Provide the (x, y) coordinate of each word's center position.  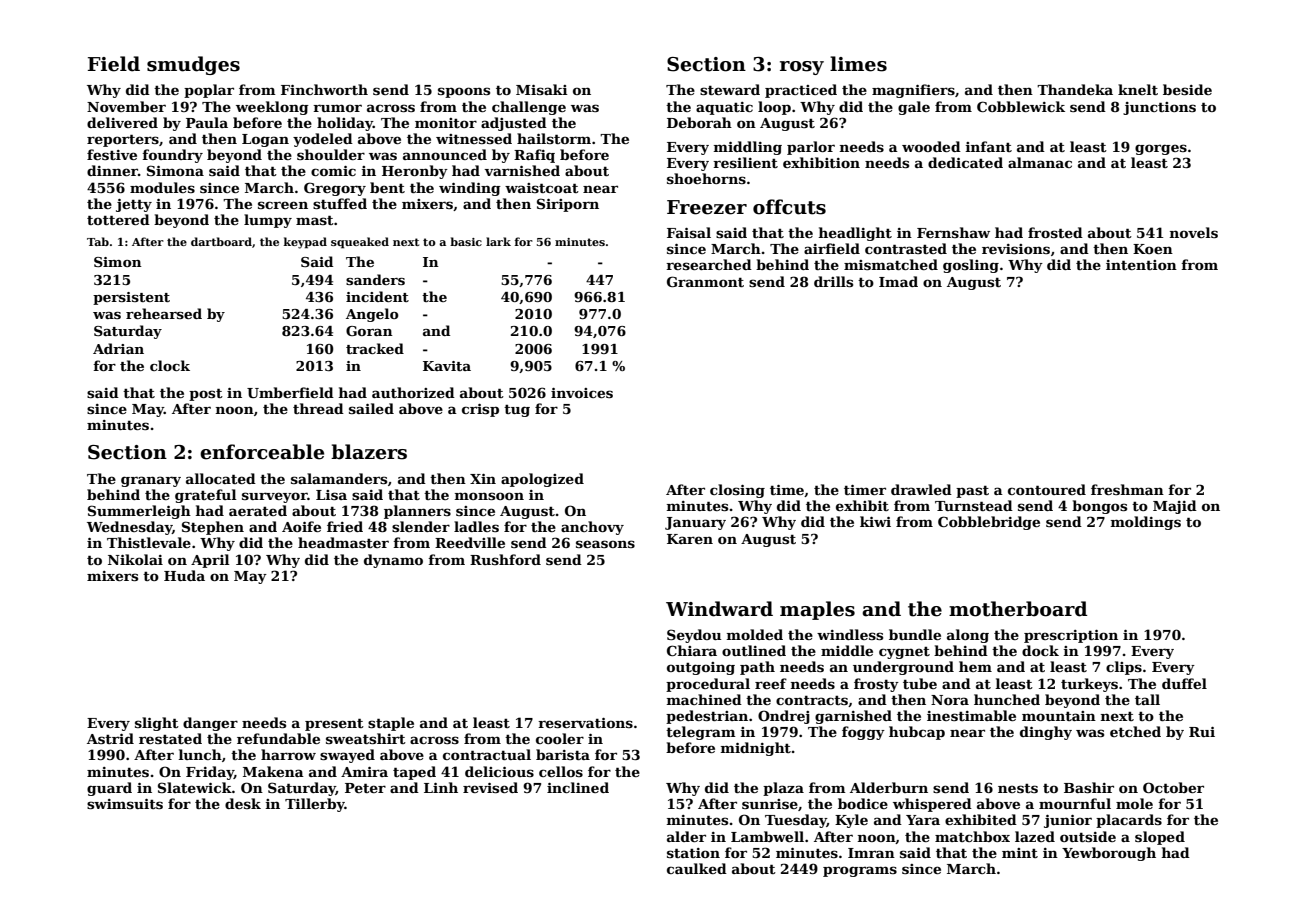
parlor (811, 148)
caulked (697, 868)
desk (243, 803)
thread (318, 408)
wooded (931, 146)
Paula (207, 122)
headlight (855, 234)
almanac (1040, 162)
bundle (915, 634)
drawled (921, 489)
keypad (305, 243)
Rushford (505, 559)
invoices (582, 393)
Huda (184, 575)
